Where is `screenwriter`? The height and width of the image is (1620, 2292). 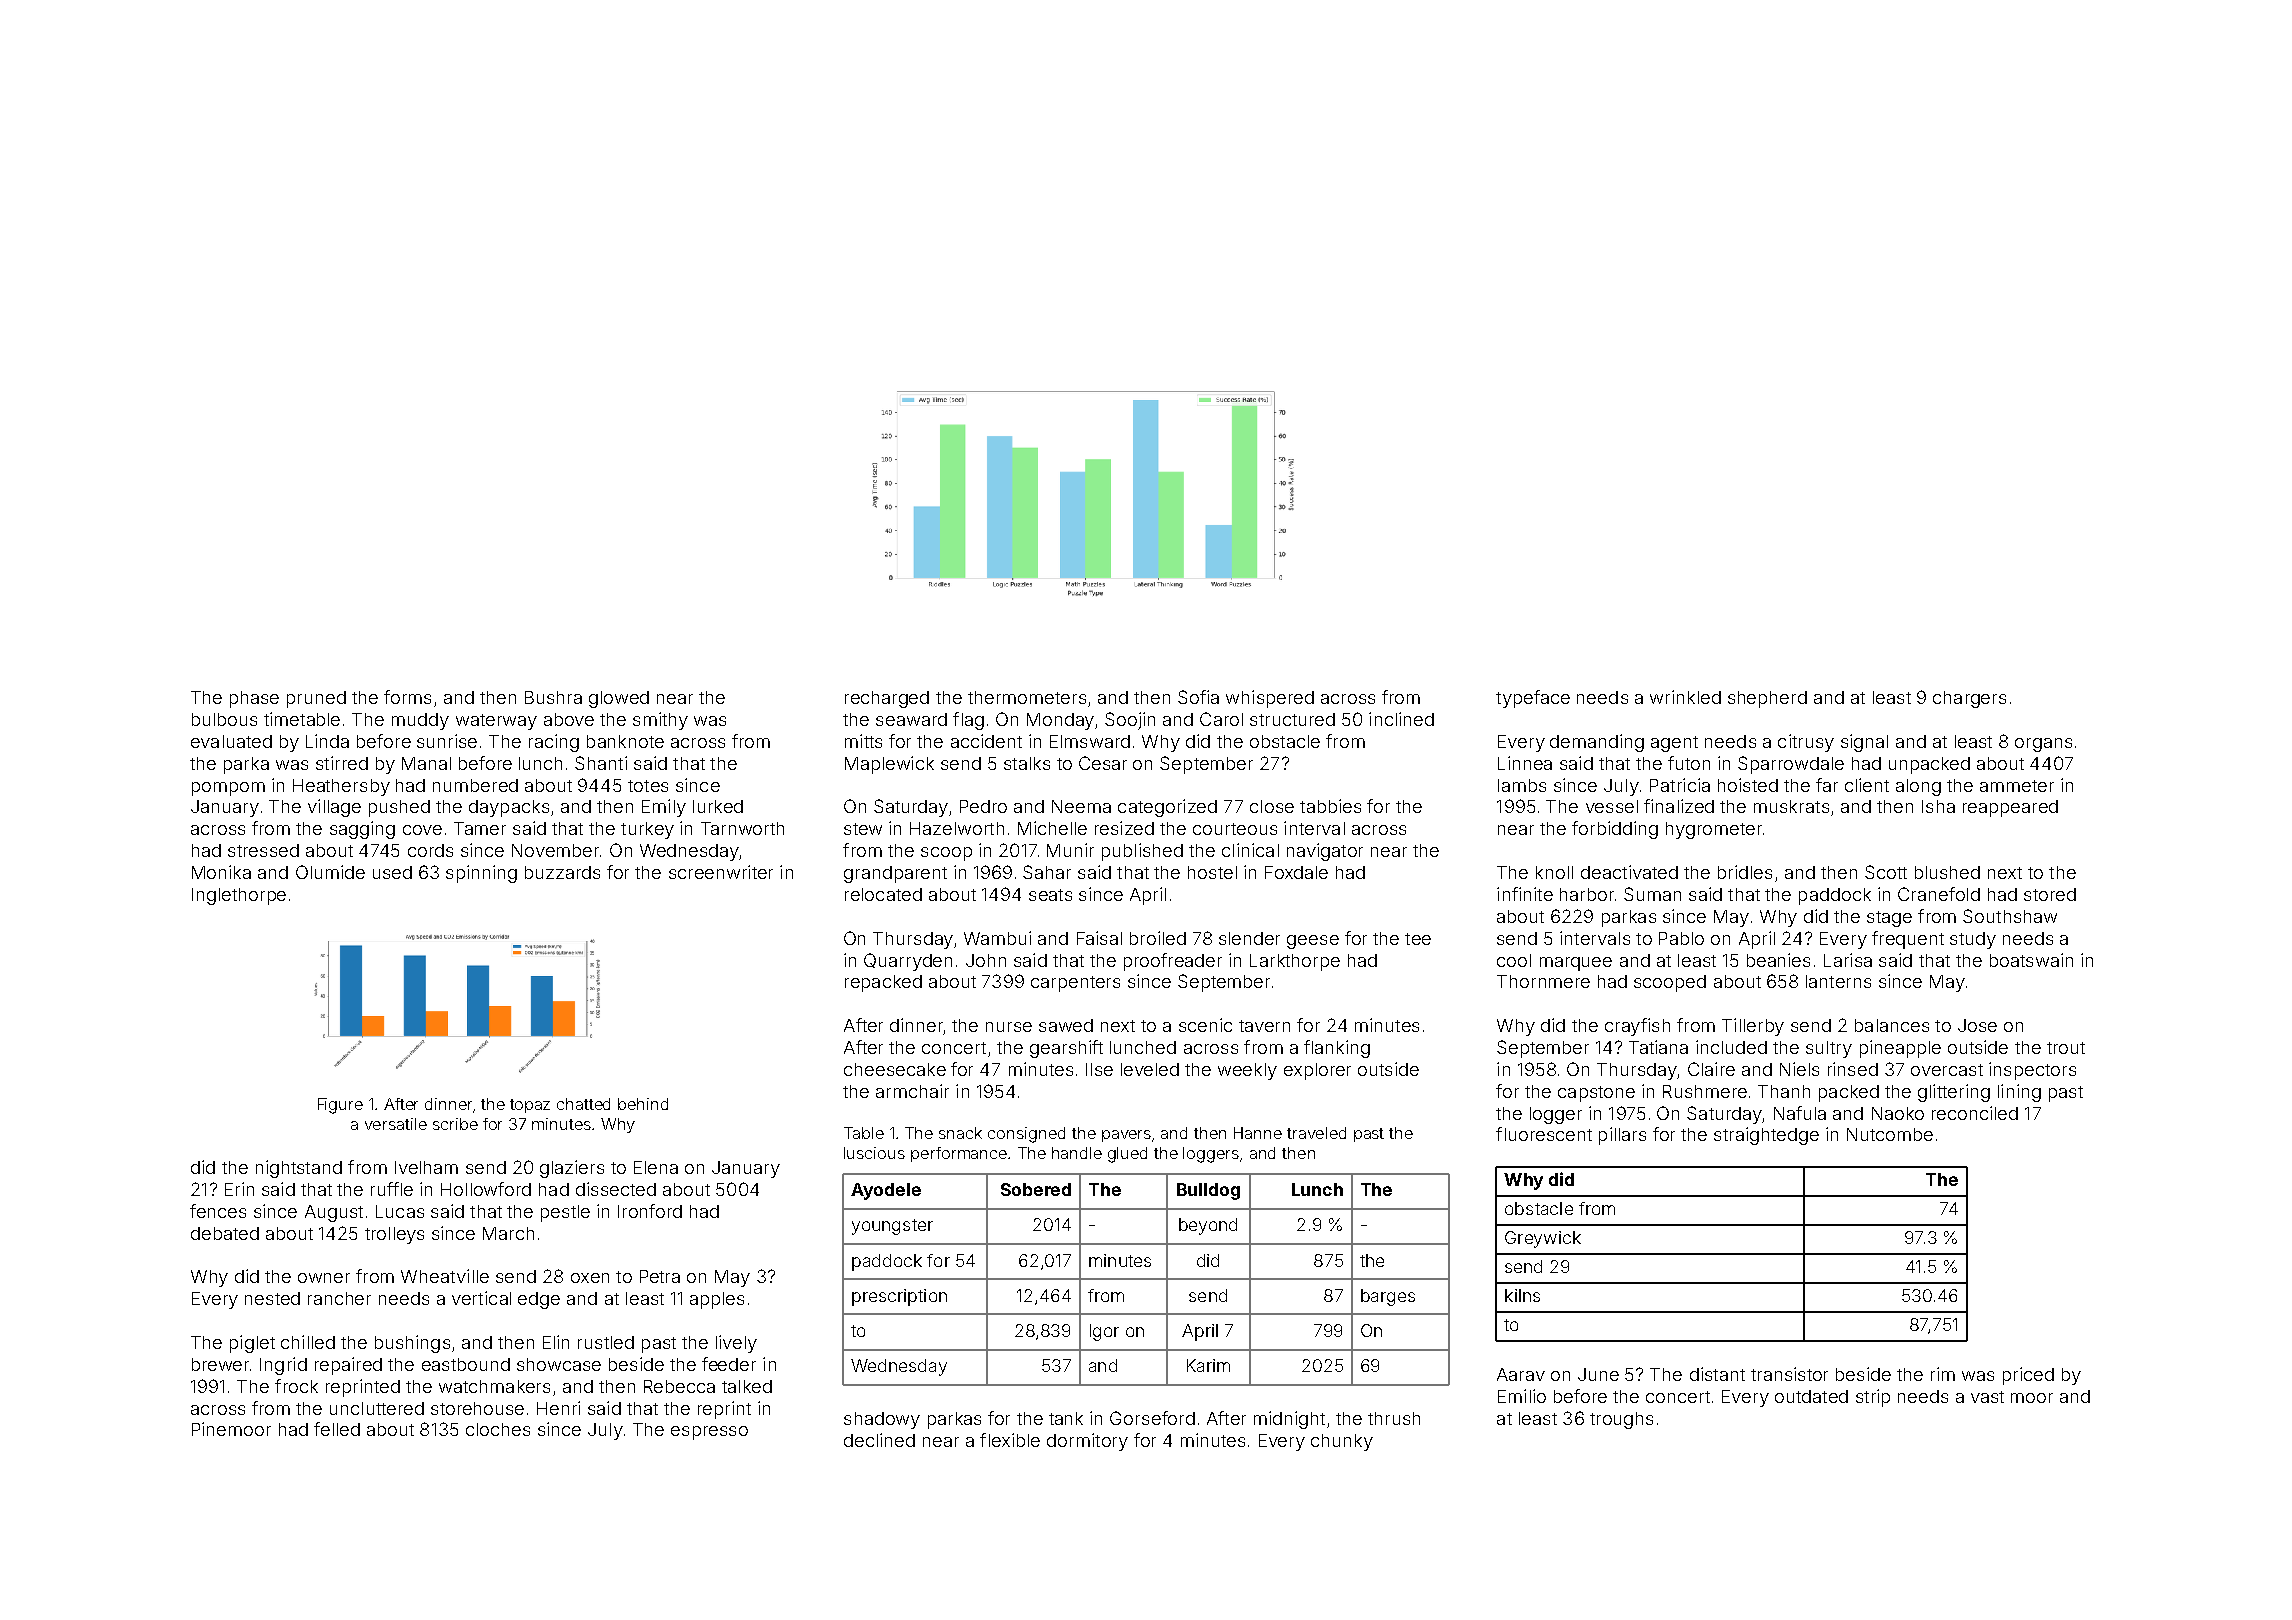 screenwriter is located at coordinates (721, 872).
